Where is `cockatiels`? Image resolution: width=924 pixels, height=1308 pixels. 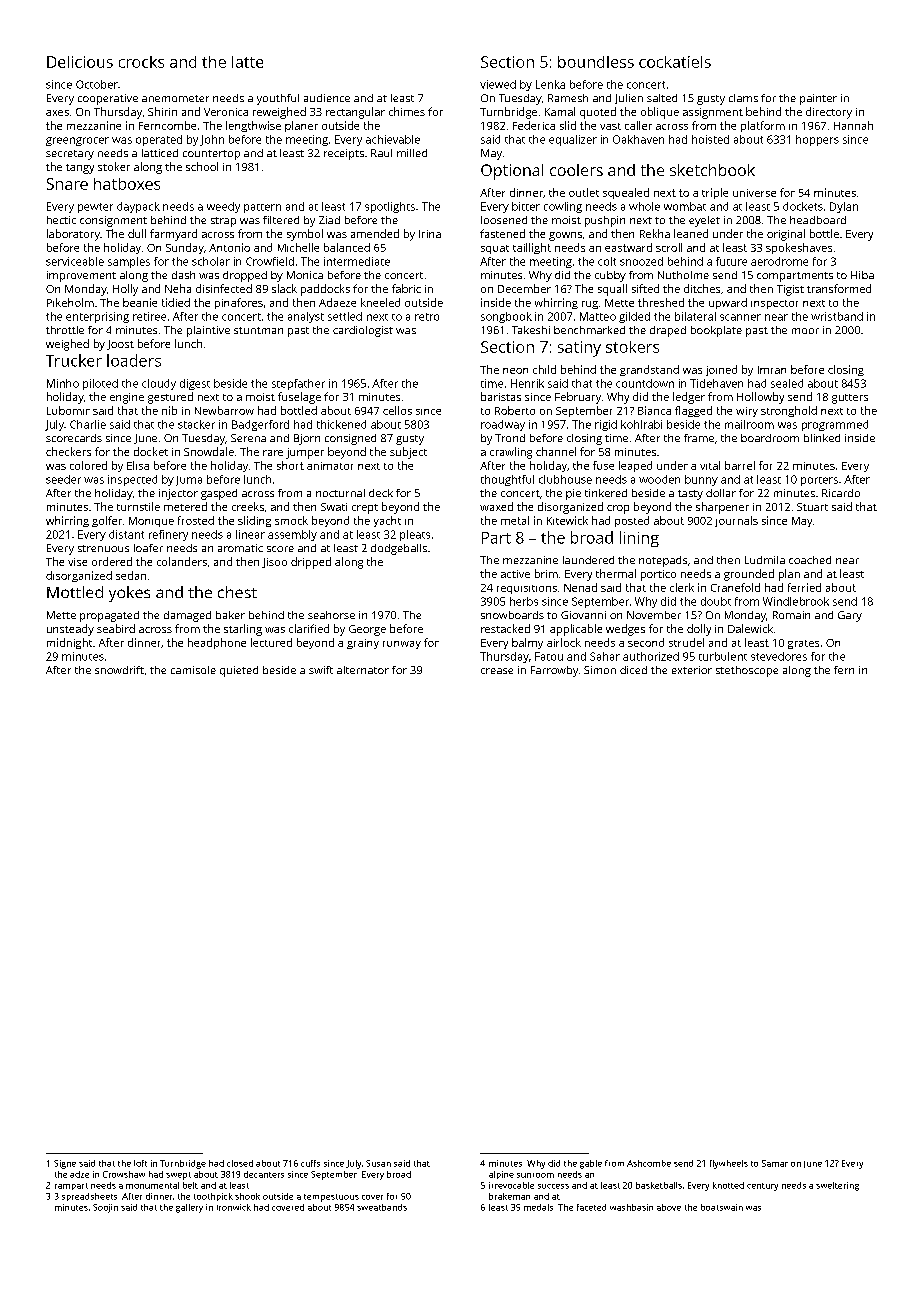
cockatiels is located at coordinates (675, 62).
